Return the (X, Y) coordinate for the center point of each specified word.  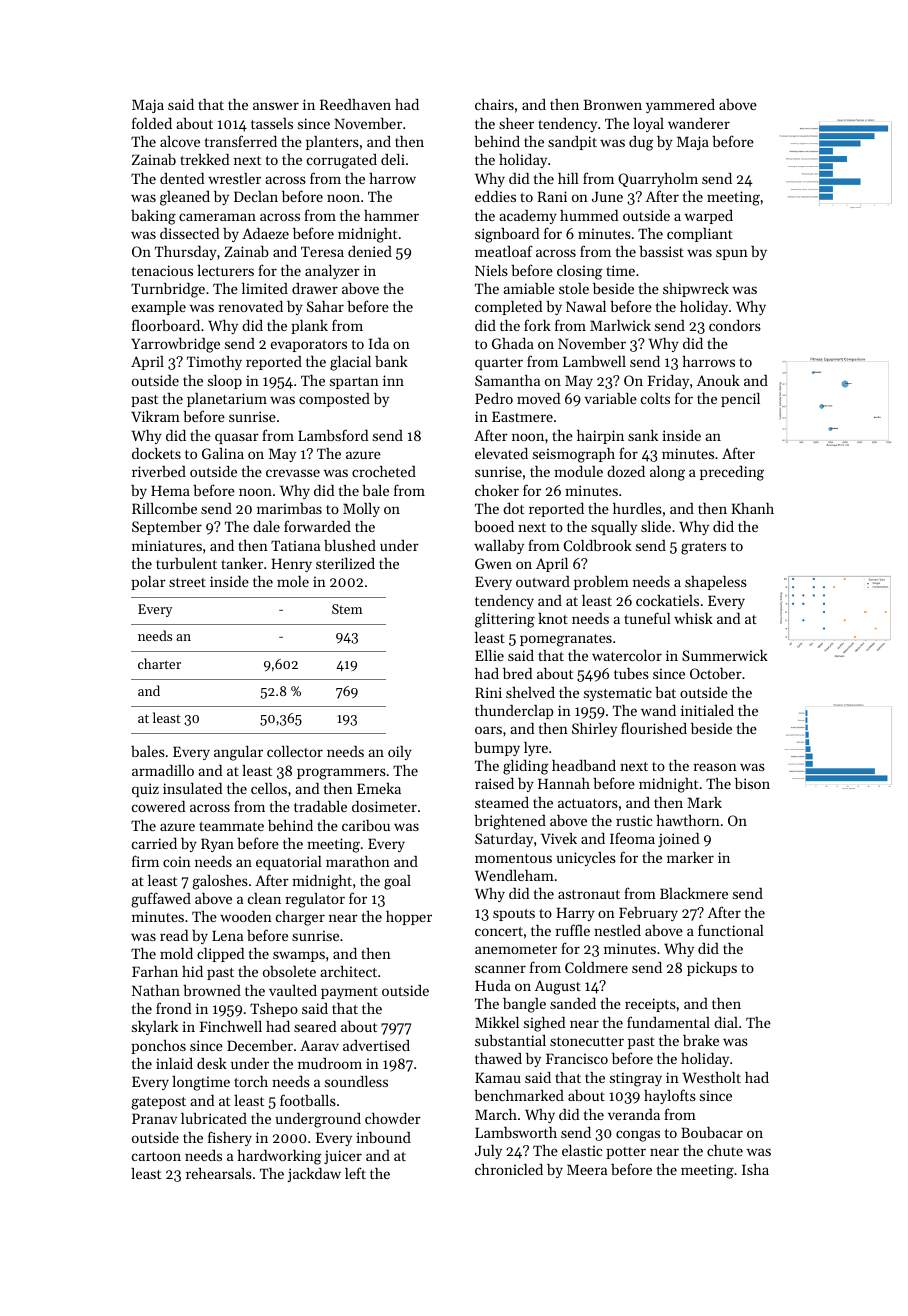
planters (332, 143)
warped (709, 217)
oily (400, 753)
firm (145, 861)
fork (537, 325)
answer (276, 106)
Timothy (214, 363)
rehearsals (219, 1173)
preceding (732, 473)
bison (752, 783)
